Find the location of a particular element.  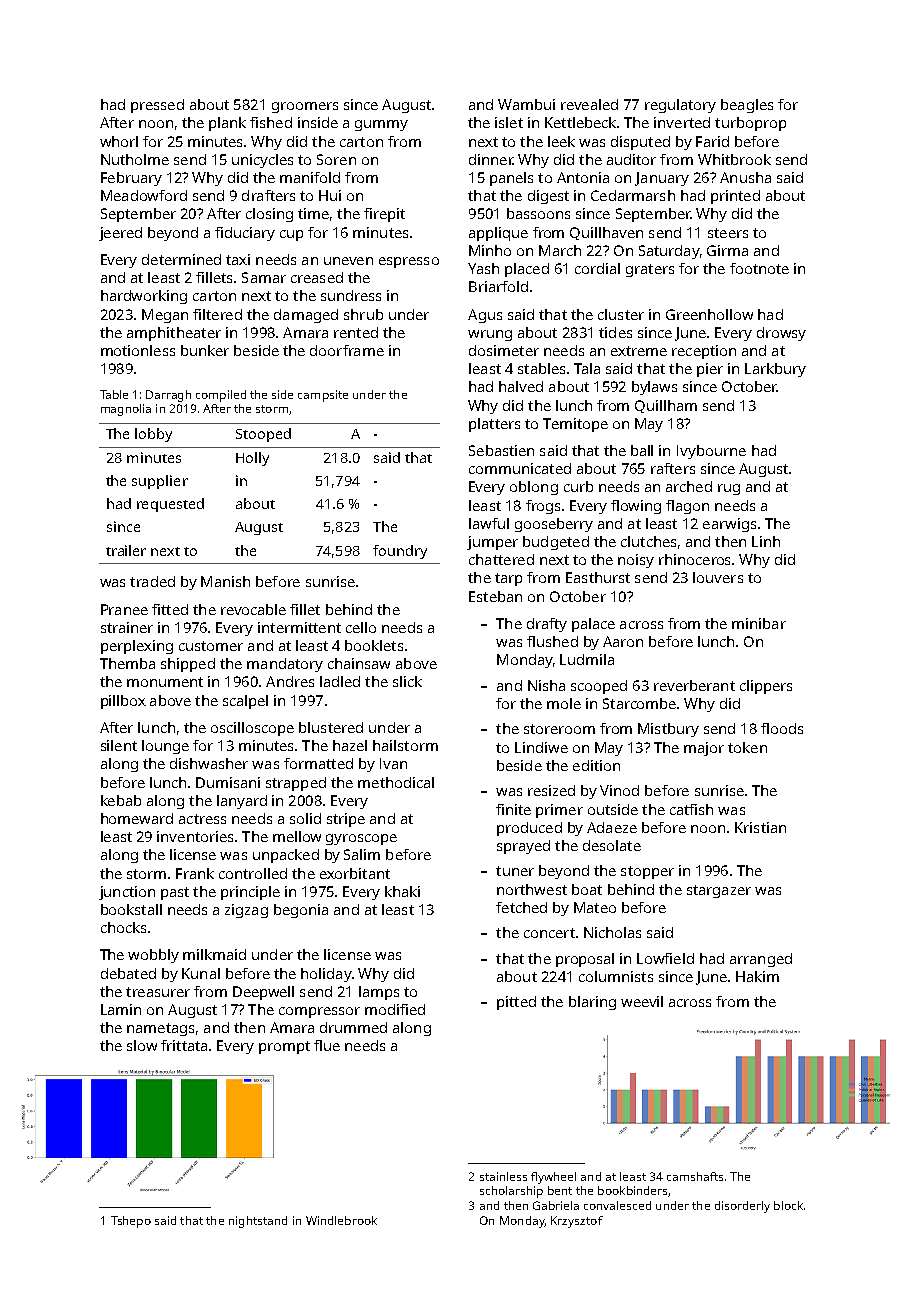

Farid is located at coordinates (712, 141).
